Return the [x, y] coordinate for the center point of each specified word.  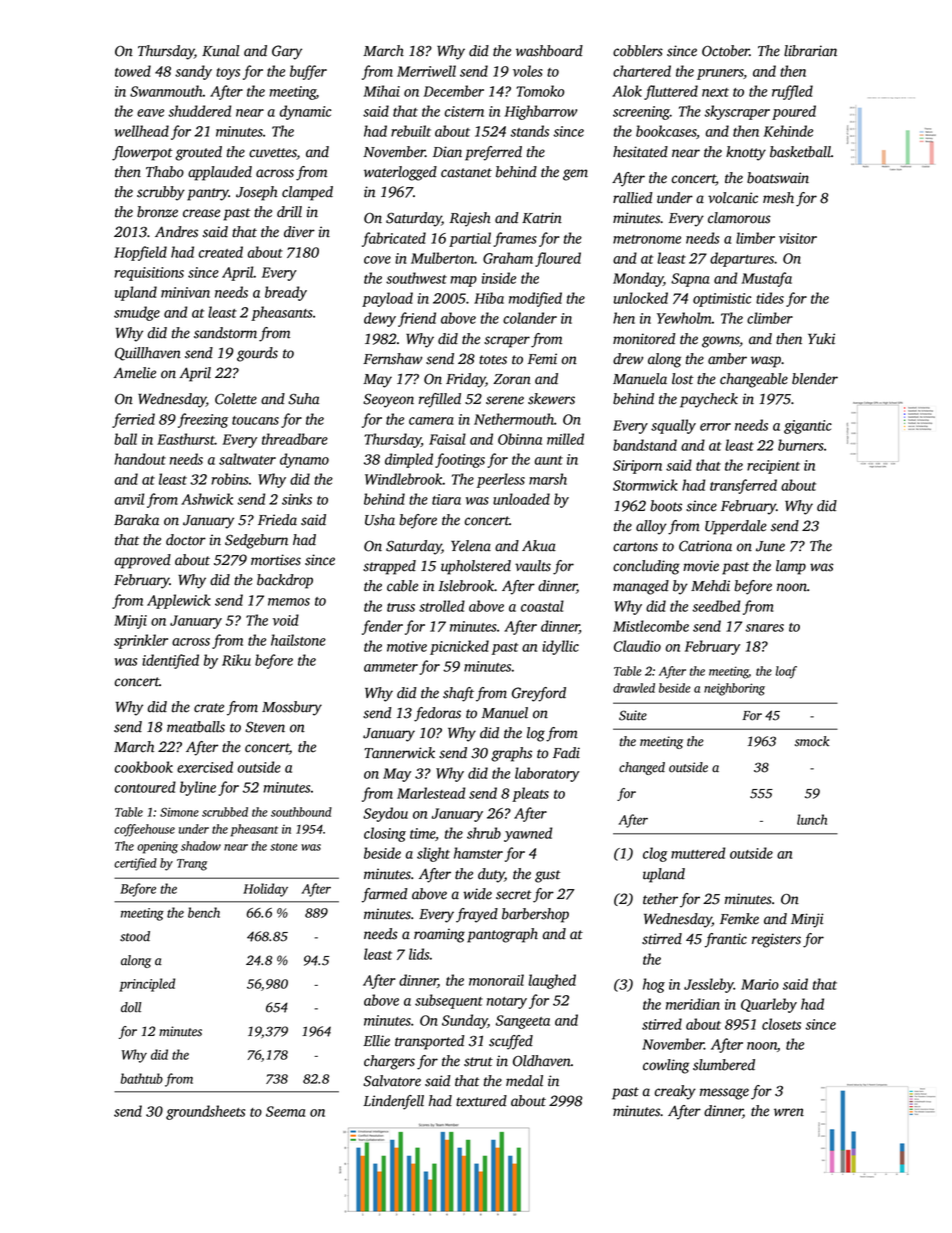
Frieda [277, 520]
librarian [810, 51]
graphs [511, 754]
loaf [786, 672]
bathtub [142, 1078]
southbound [301, 812]
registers [776, 940]
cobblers [638, 51]
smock [812, 741]
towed [133, 71]
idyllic [560, 647]
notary [507, 1003]
